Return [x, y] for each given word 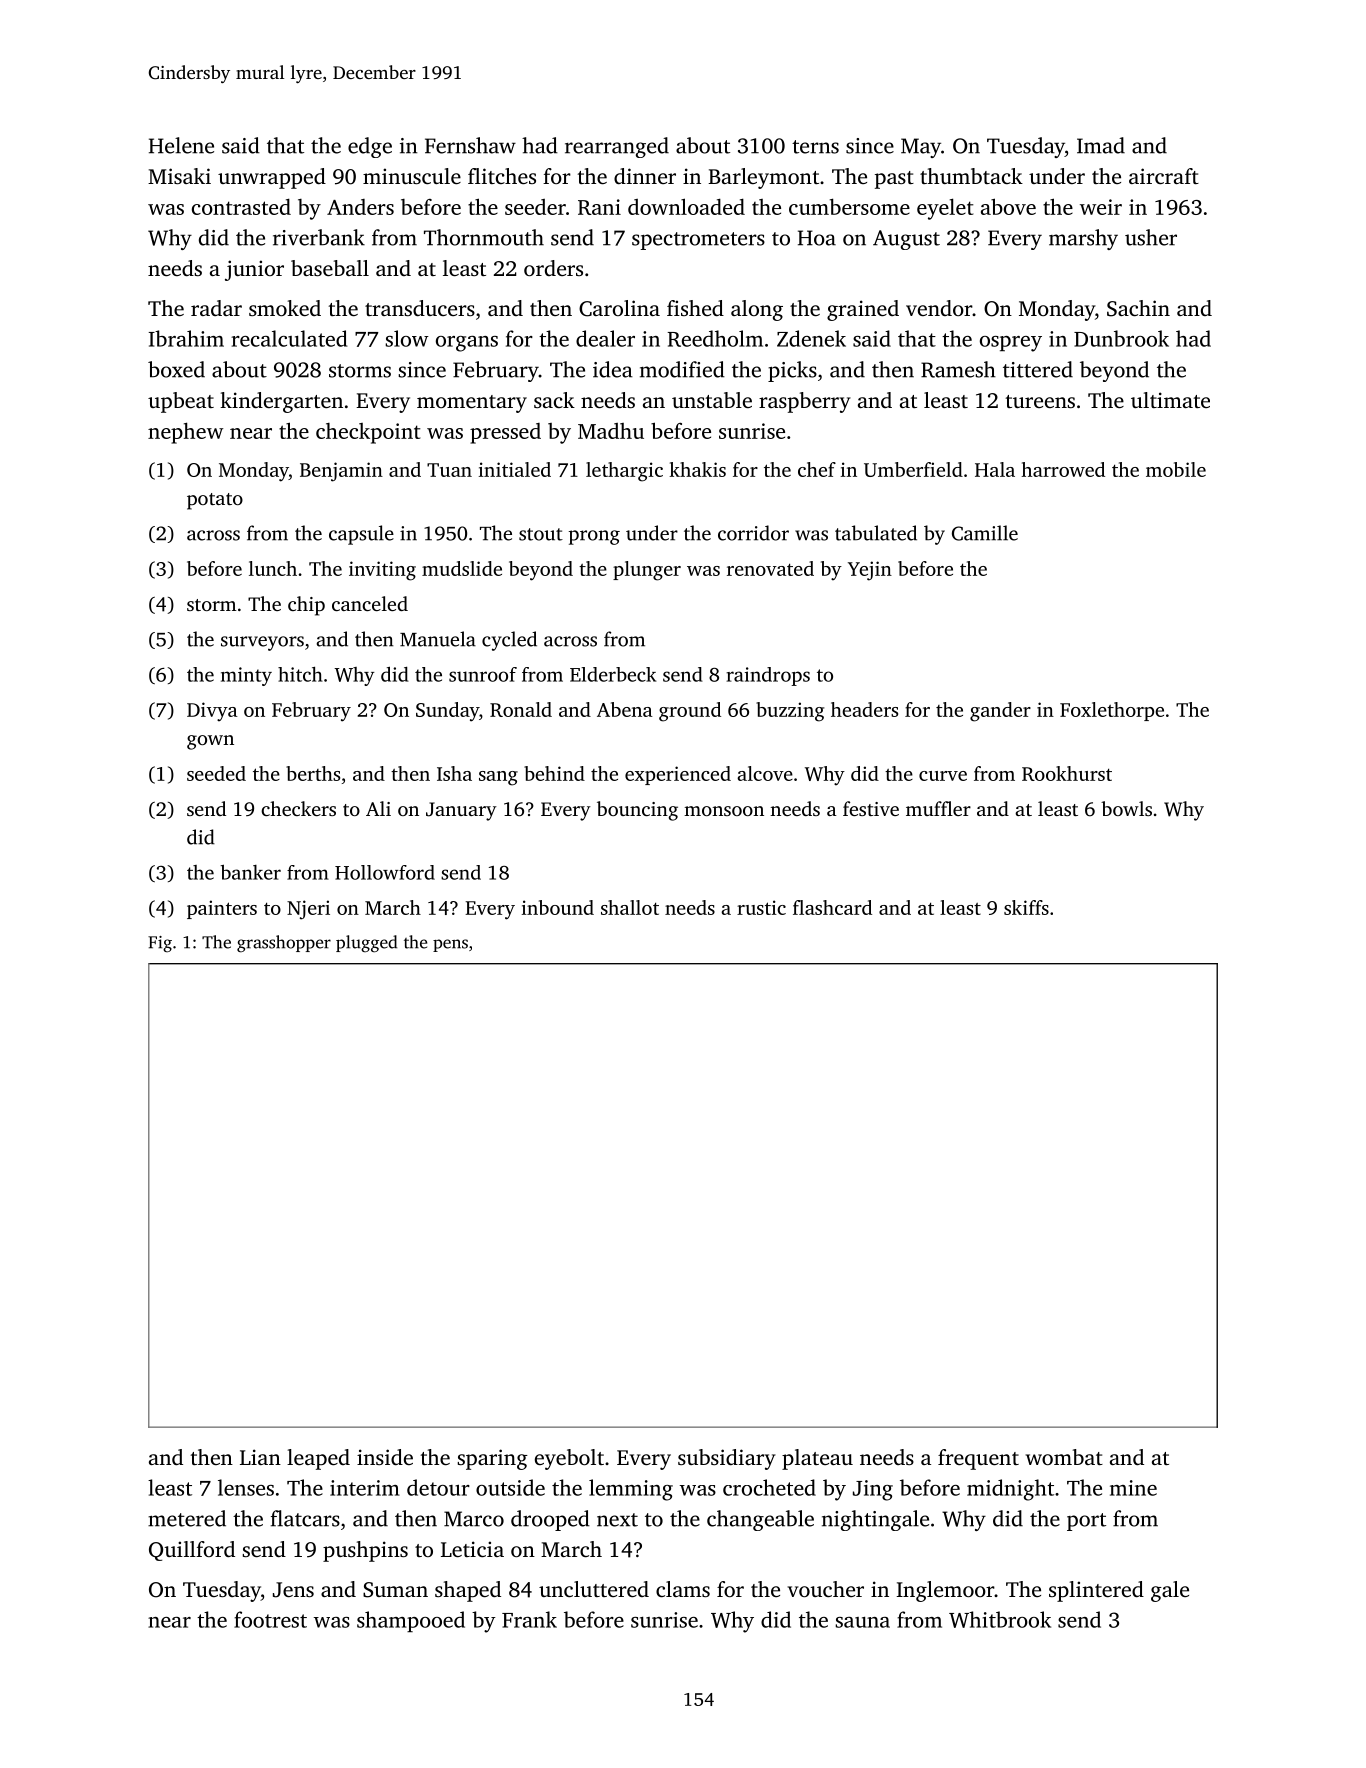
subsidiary [727, 1459]
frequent [978, 1459]
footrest [270, 1619]
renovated [770, 568]
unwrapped [272, 178]
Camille [985, 533]
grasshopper [284, 944]
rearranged [617, 147]
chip [306, 606]
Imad [1101, 145]
